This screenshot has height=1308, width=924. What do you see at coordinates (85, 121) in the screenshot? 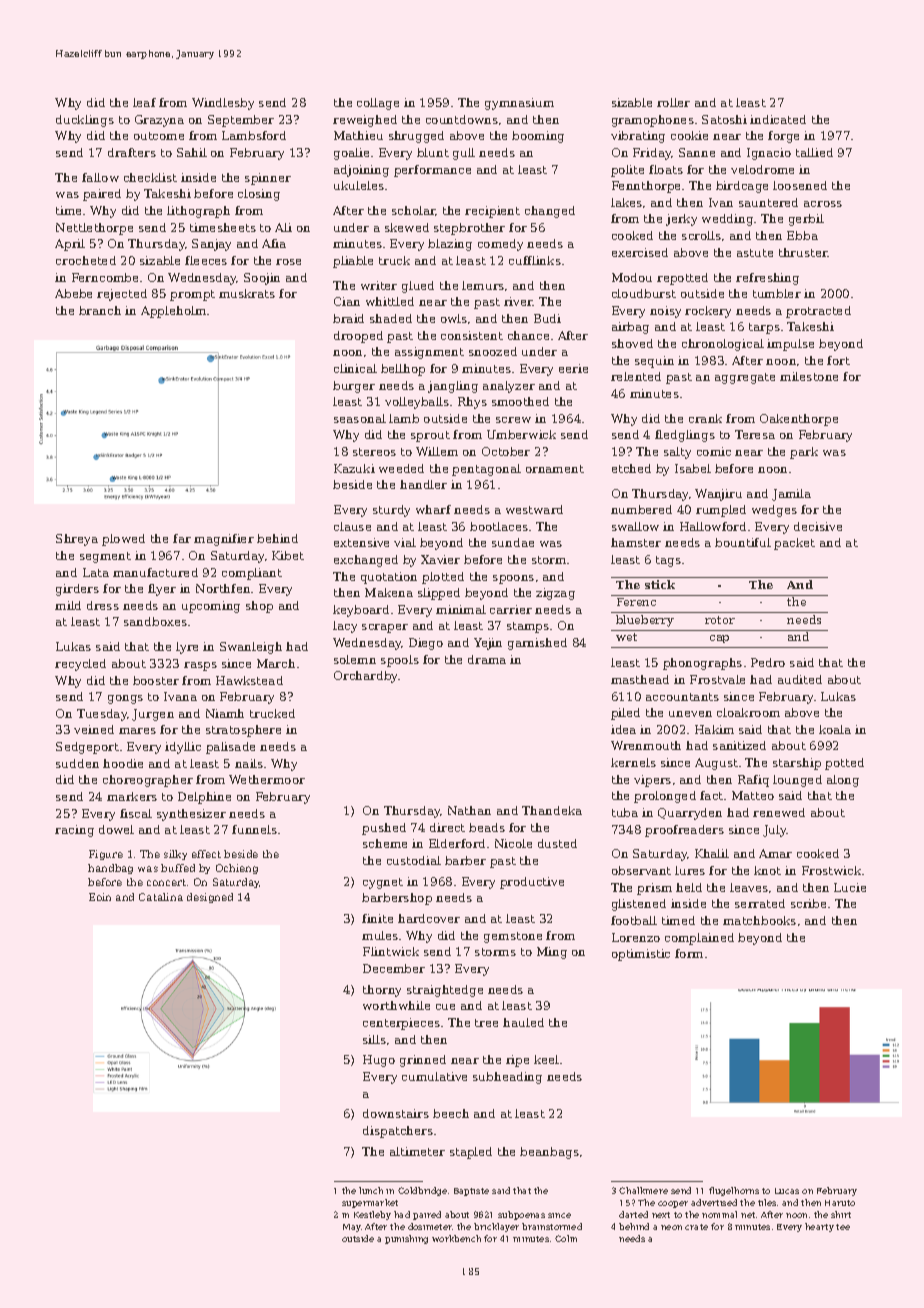
I see `ducklings` at bounding box center [85, 121].
